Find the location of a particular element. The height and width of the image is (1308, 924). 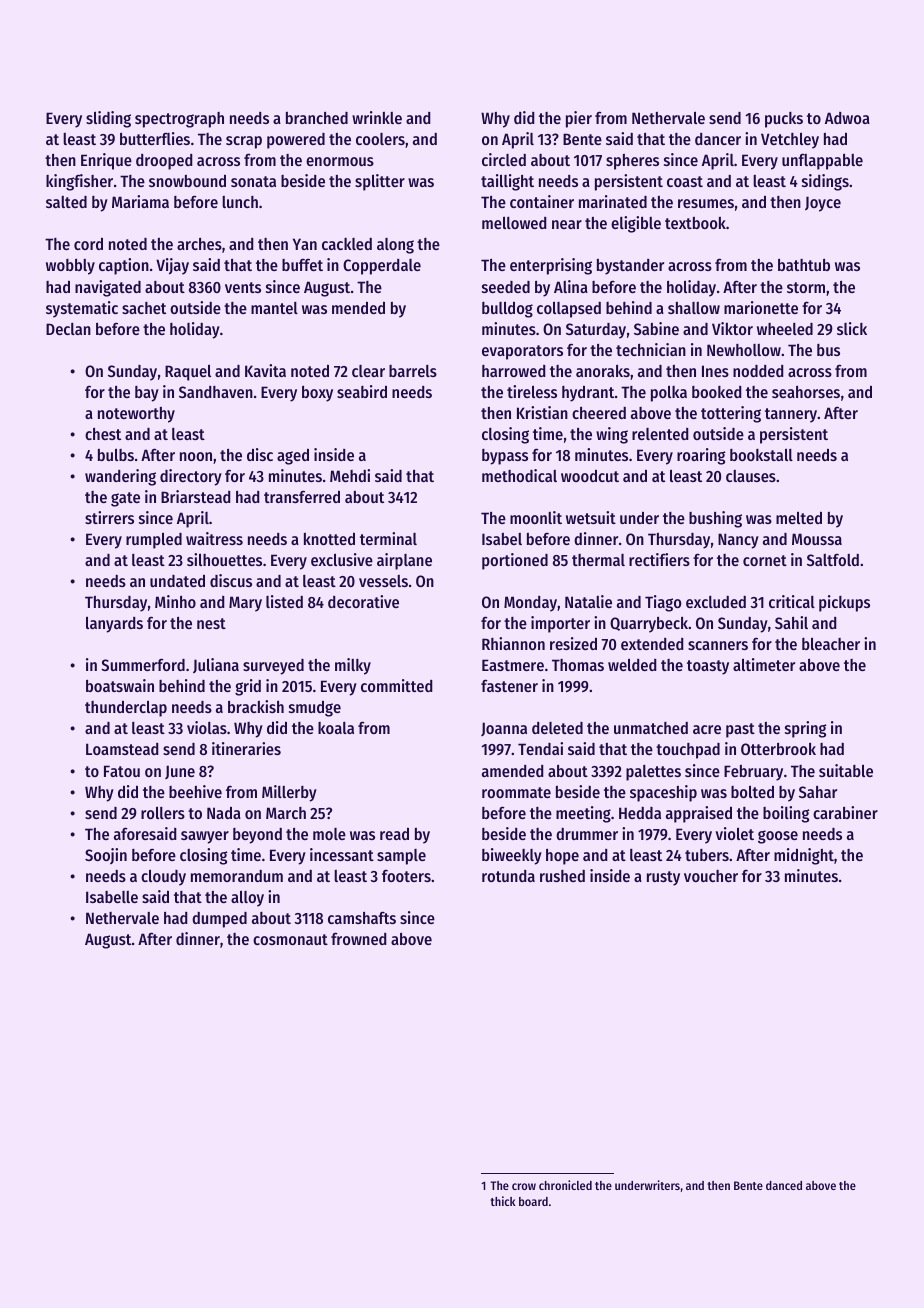

arches is located at coordinates (199, 244).
